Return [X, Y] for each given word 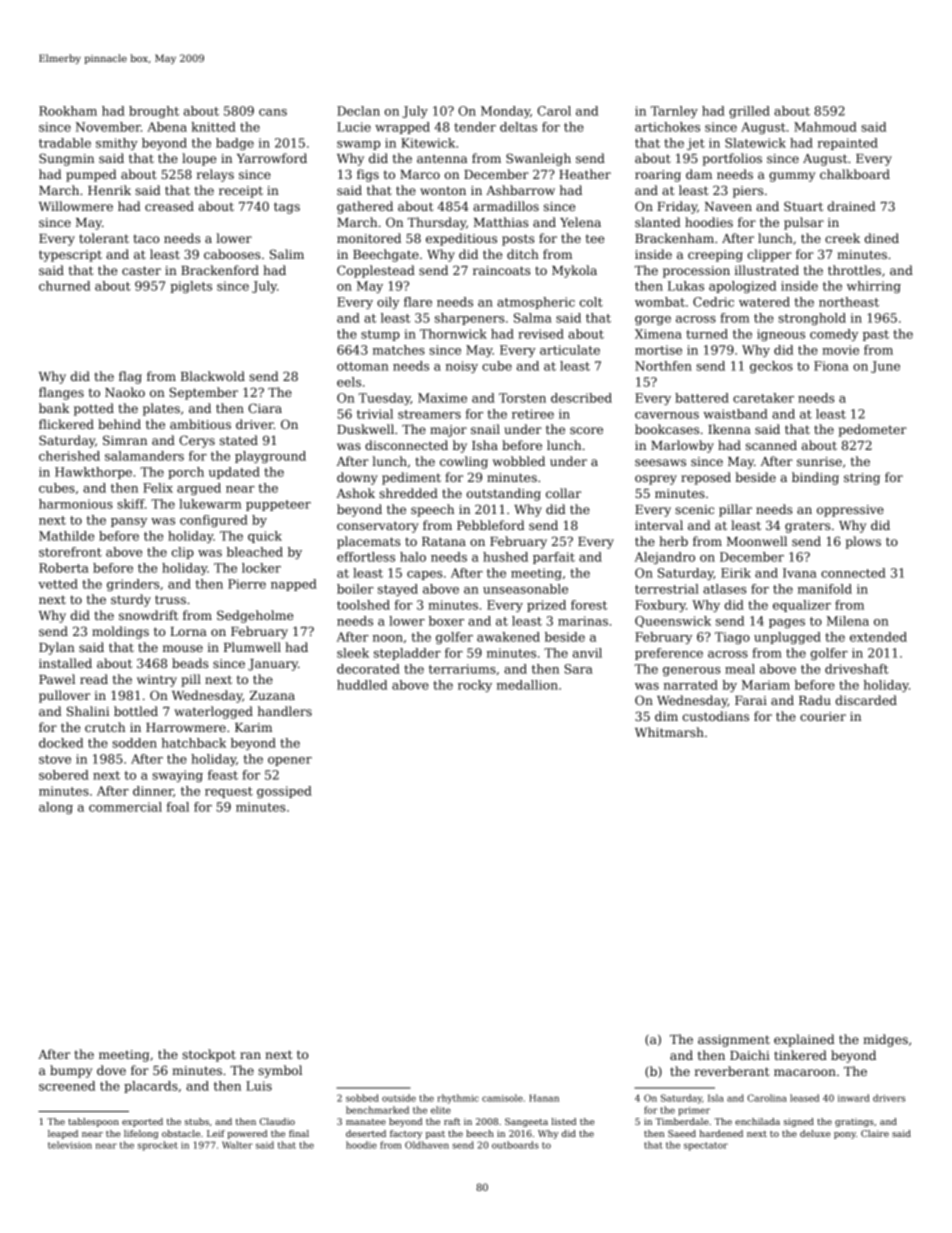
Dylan [57, 648]
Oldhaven [427, 1145]
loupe [199, 159]
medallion [527, 685]
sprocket [158, 1146]
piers [748, 192]
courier [823, 716]
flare [418, 302]
